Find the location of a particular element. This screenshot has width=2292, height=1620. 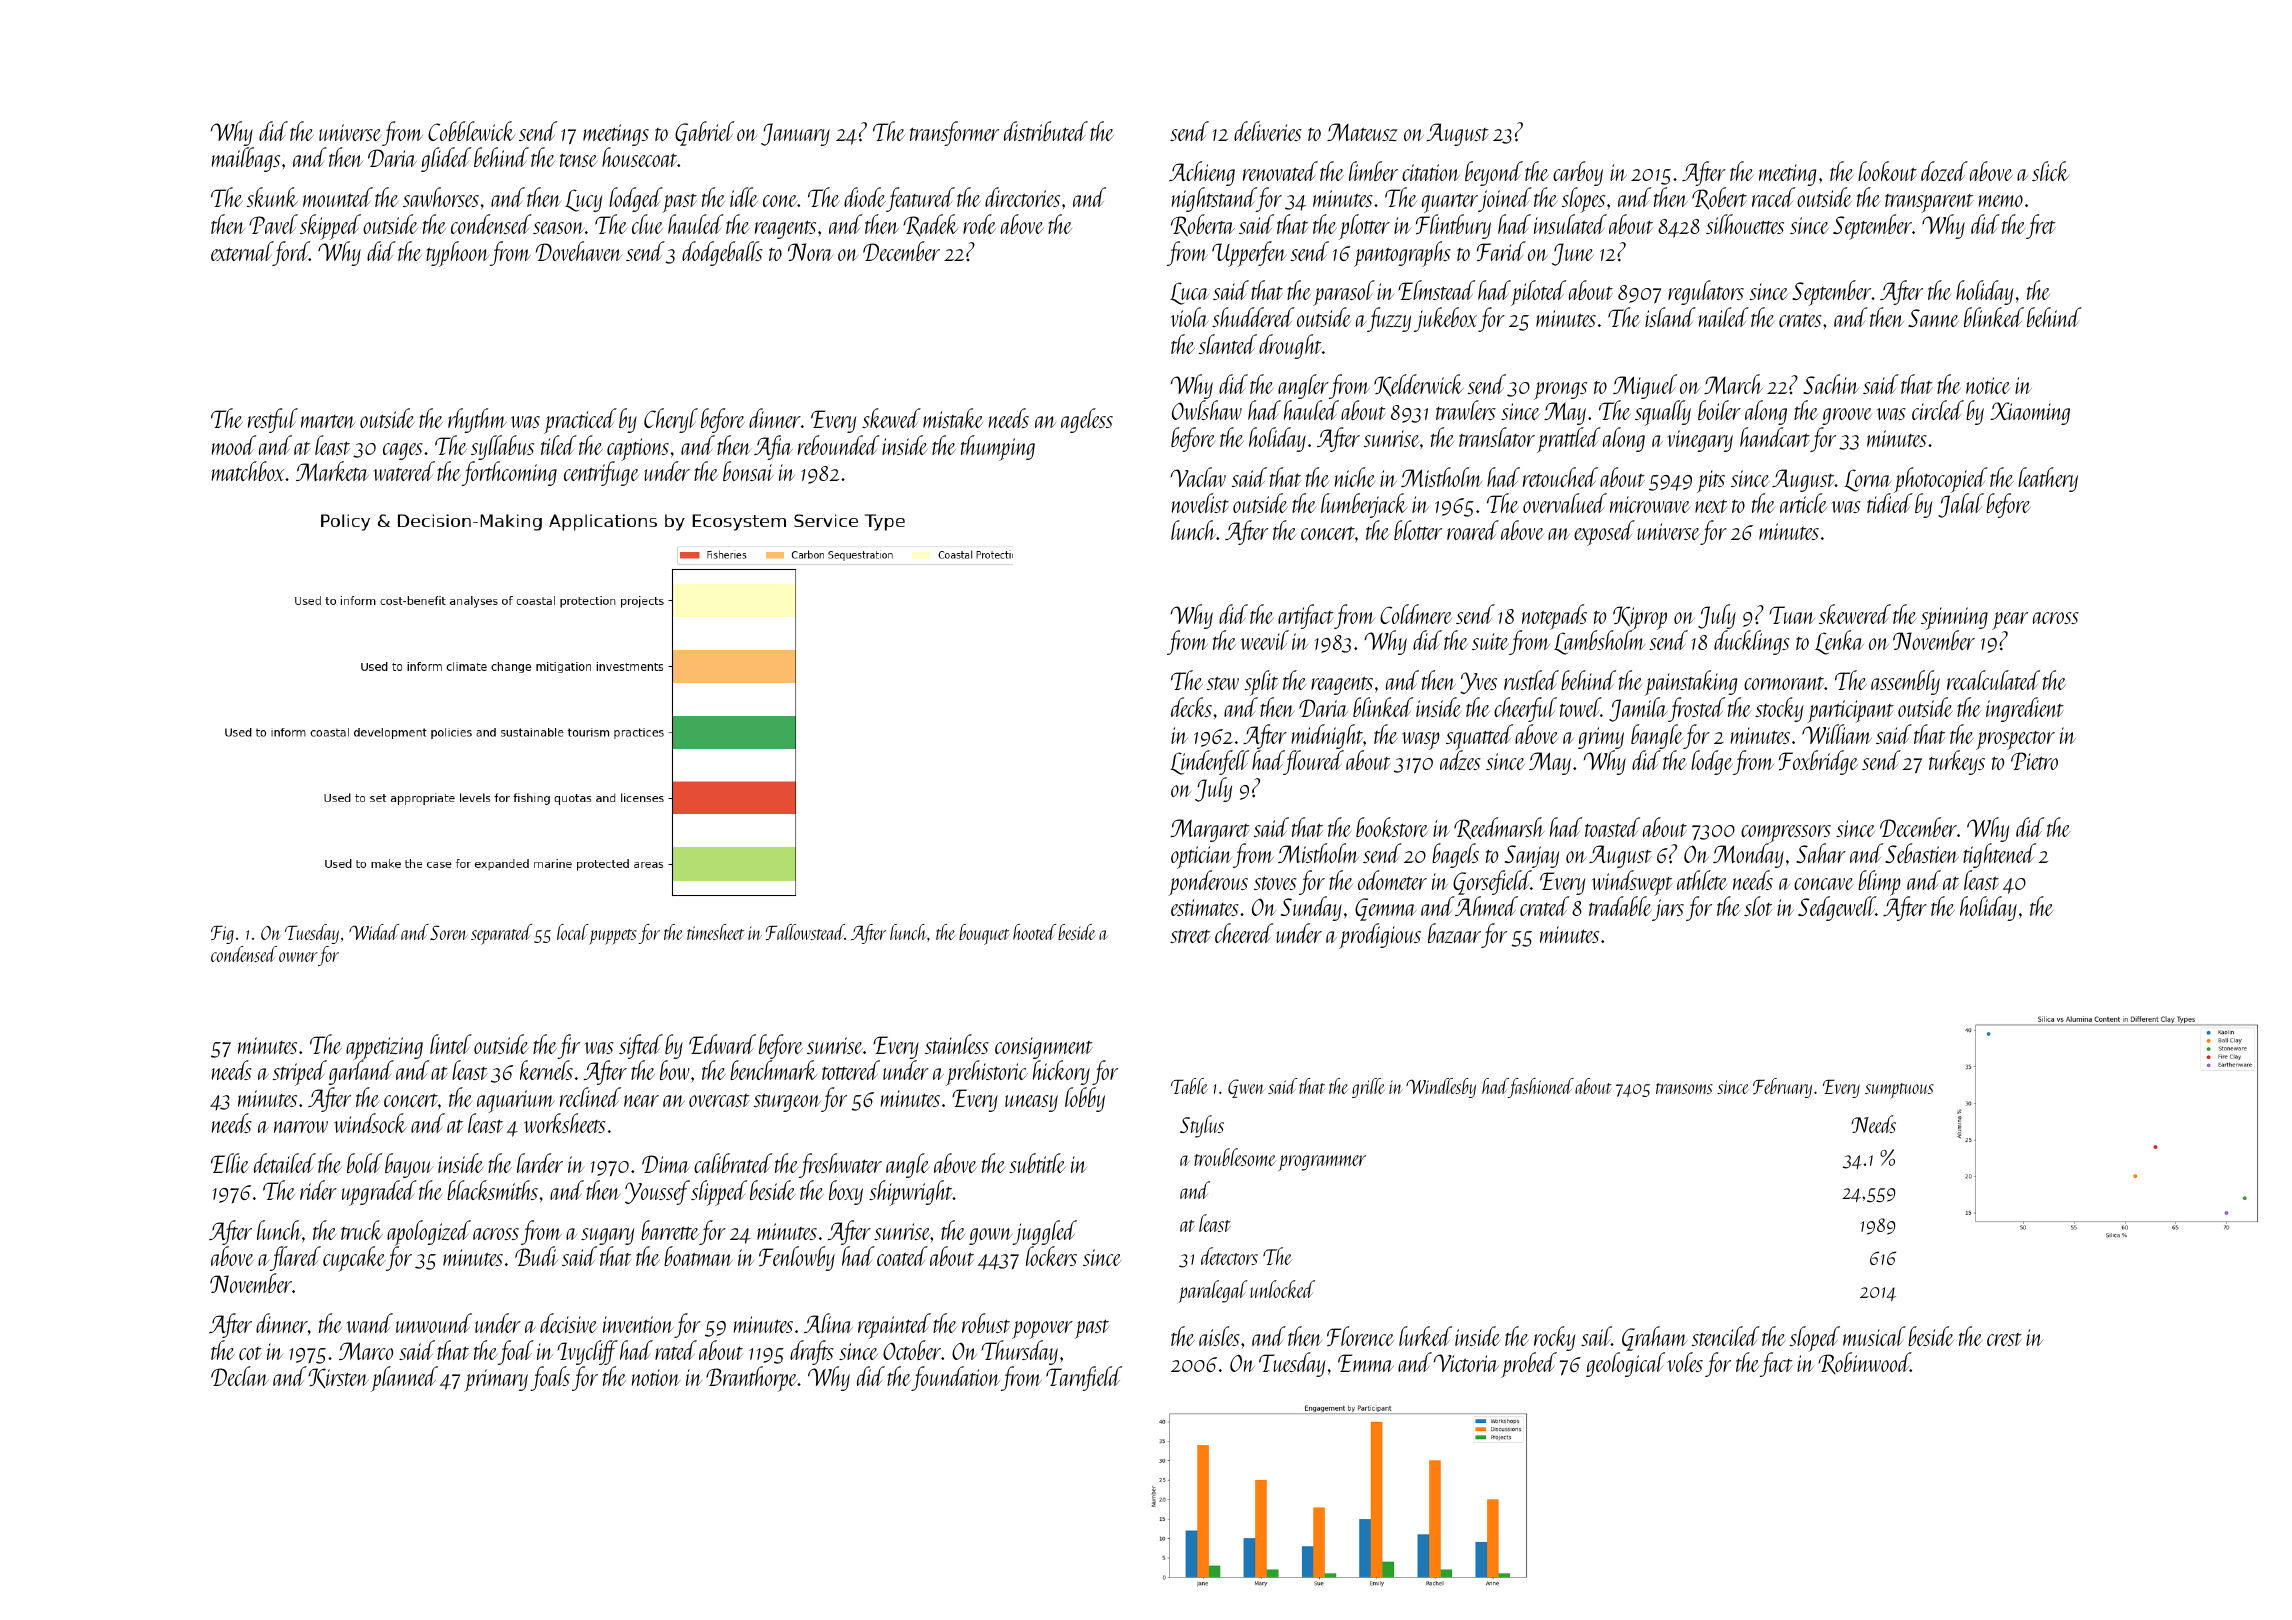

decks is located at coordinates (1191, 707).
